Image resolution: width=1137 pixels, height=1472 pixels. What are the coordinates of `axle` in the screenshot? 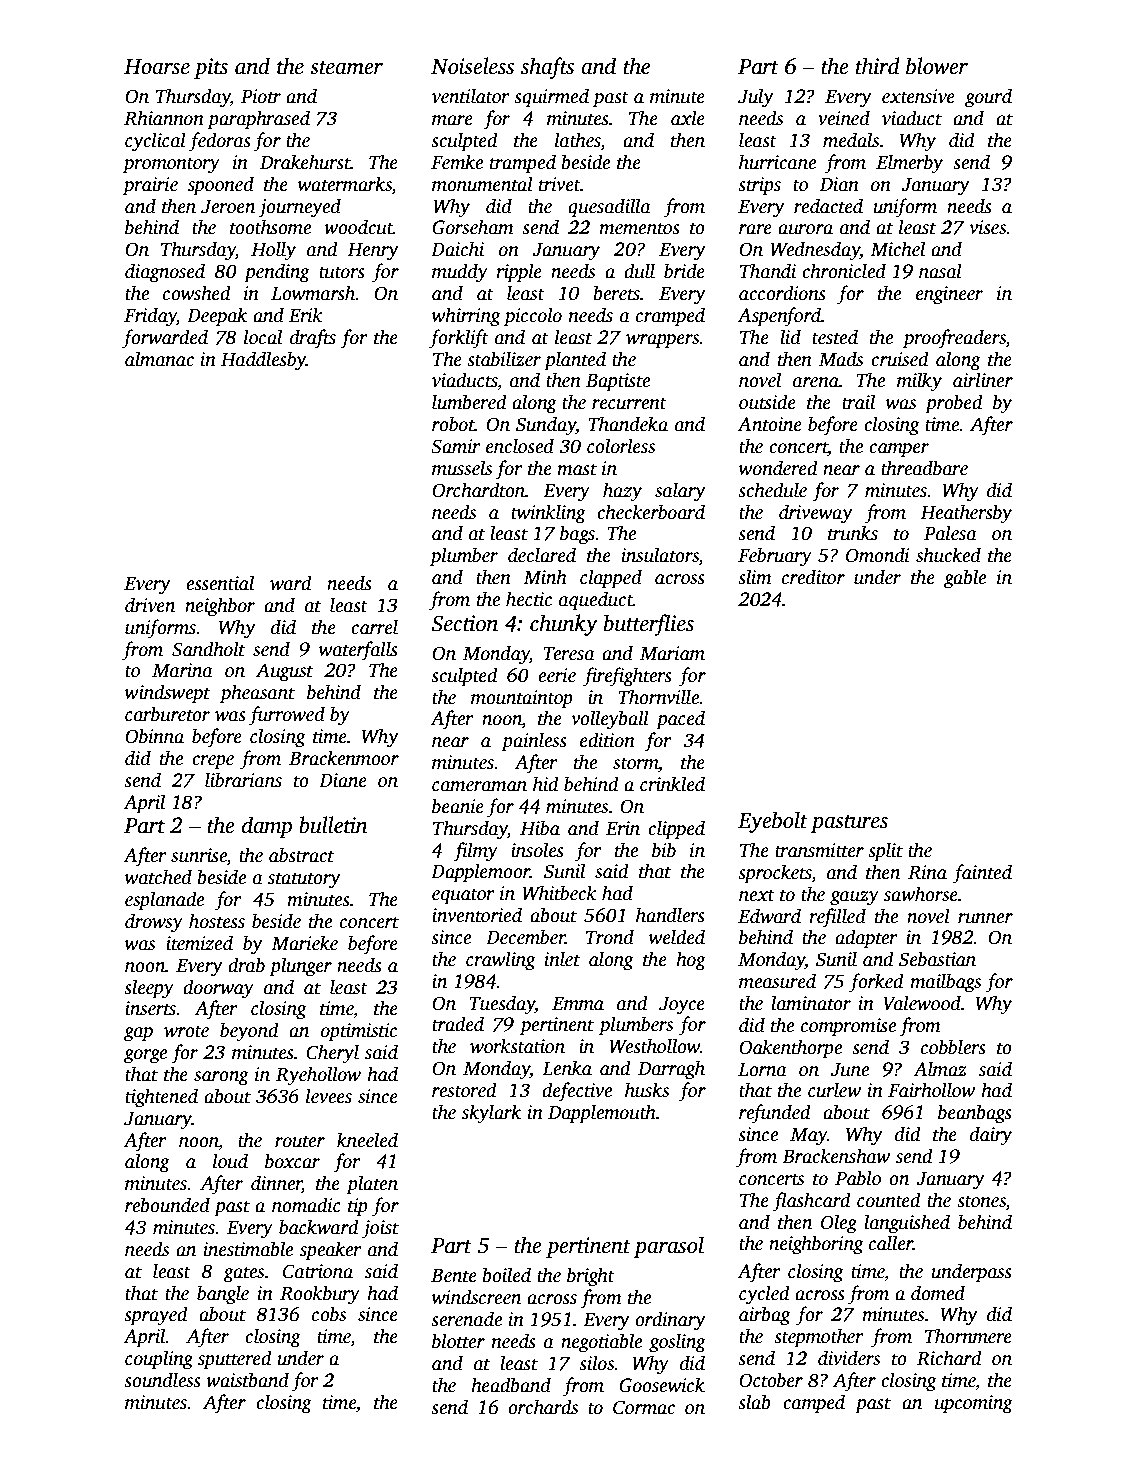 It's located at (688, 118).
